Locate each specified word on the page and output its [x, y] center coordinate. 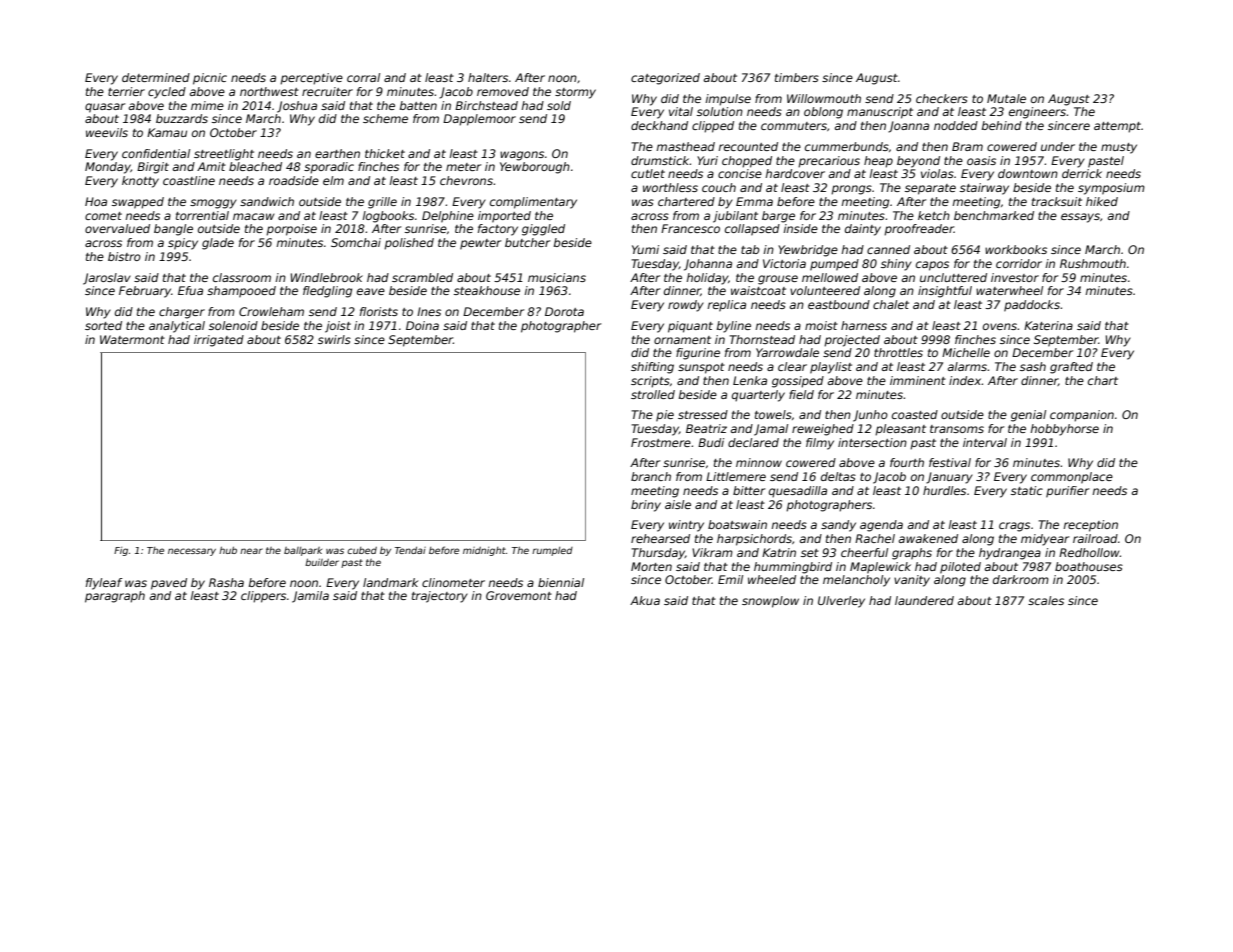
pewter [480, 244]
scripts [650, 382]
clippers [263, 597]
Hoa [96, 201]
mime [207, 105]
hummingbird [793, 568]
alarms [967, 366]
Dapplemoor [479, 120]
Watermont [132, 339]
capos [932, 266]
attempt [1117, 127]
